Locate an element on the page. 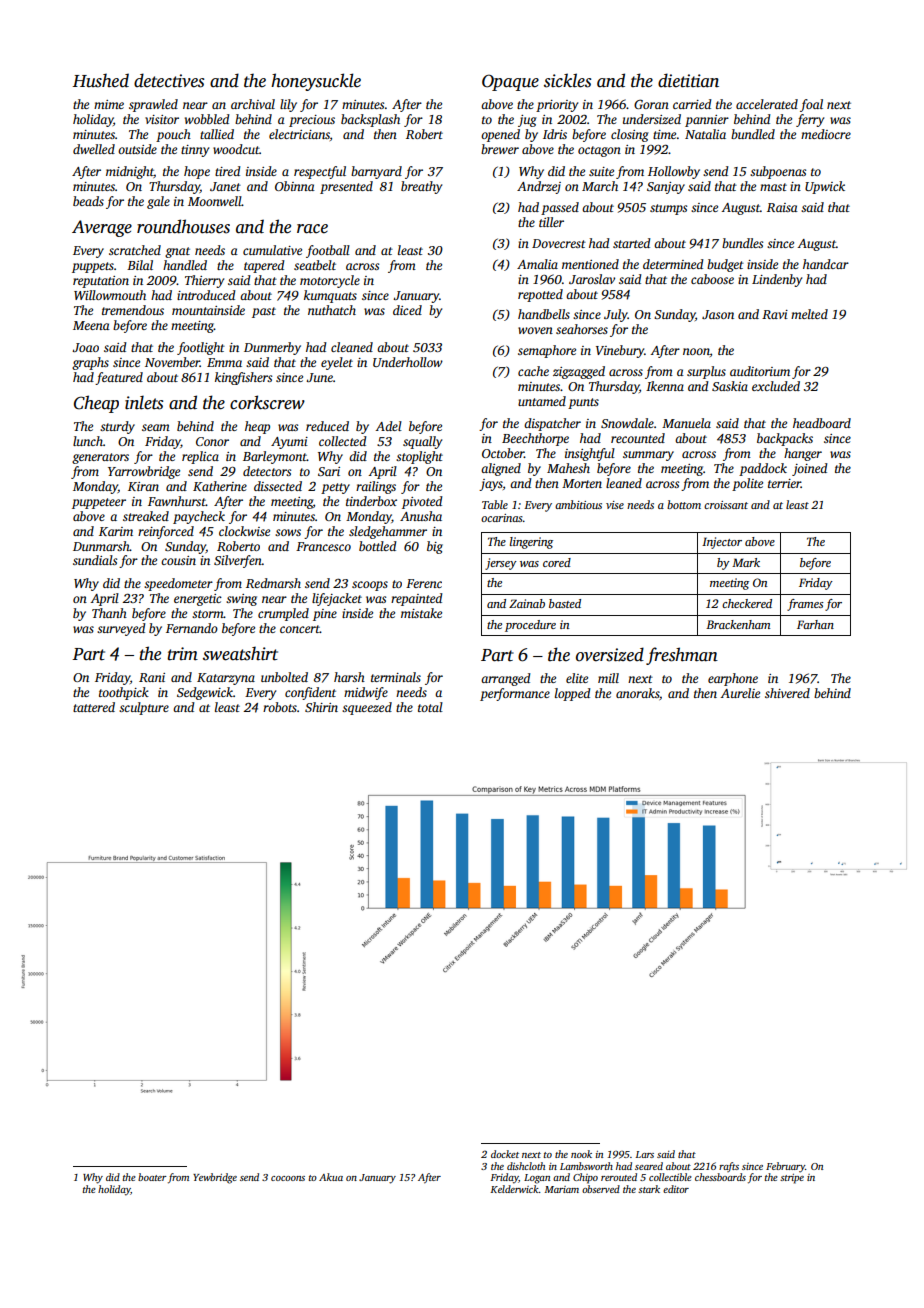 The height and width of the document is (1308, 924). dietitian is located at coordinates (688, 80).
